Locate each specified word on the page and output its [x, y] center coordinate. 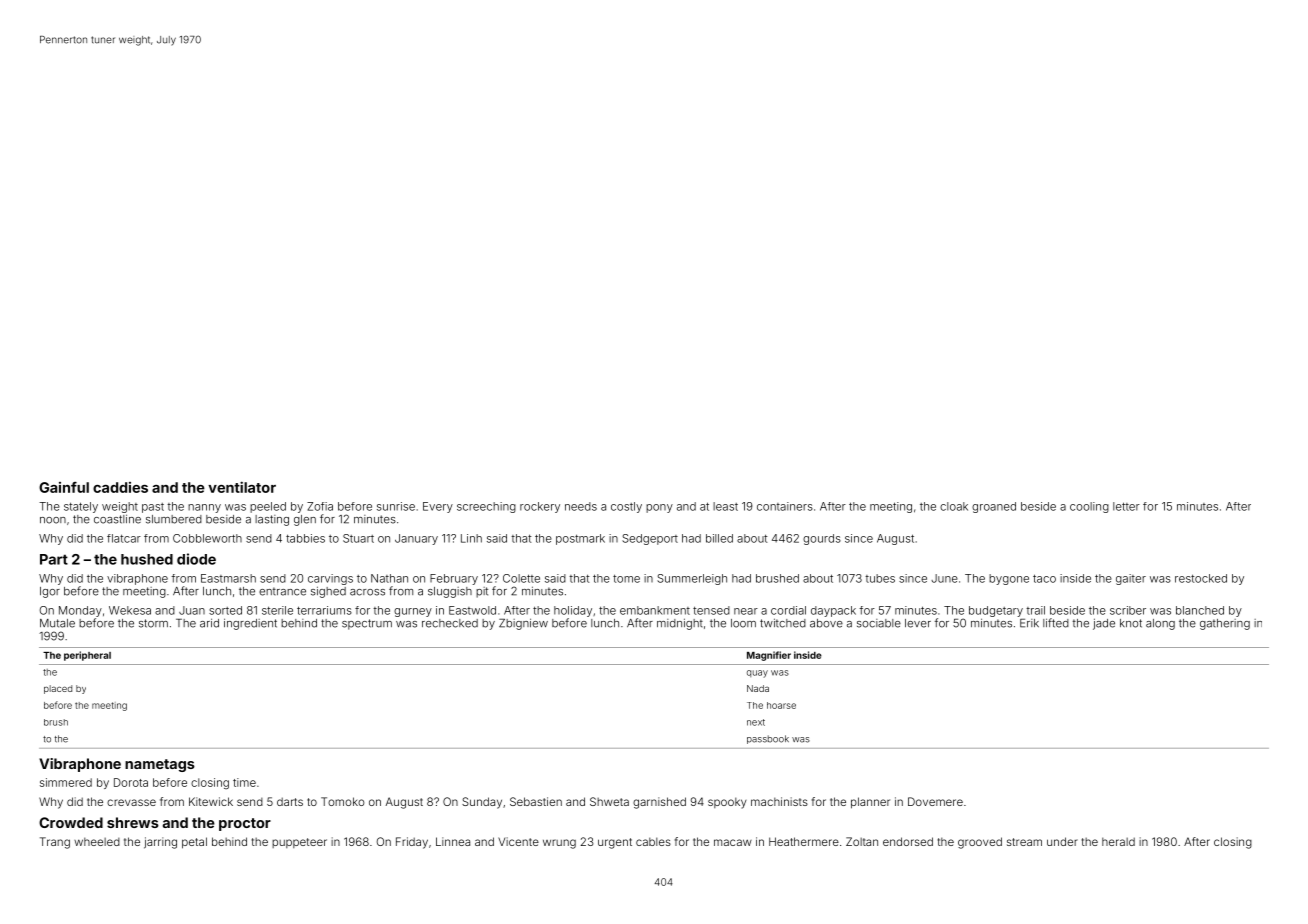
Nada [758, 688]
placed [58, 689]
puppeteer [299, 843]
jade [1104, 624]
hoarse [781, 705]
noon [53, 520]
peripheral [87, 656]
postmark [580, 539]
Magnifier [769, 656]
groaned [994, 507]
